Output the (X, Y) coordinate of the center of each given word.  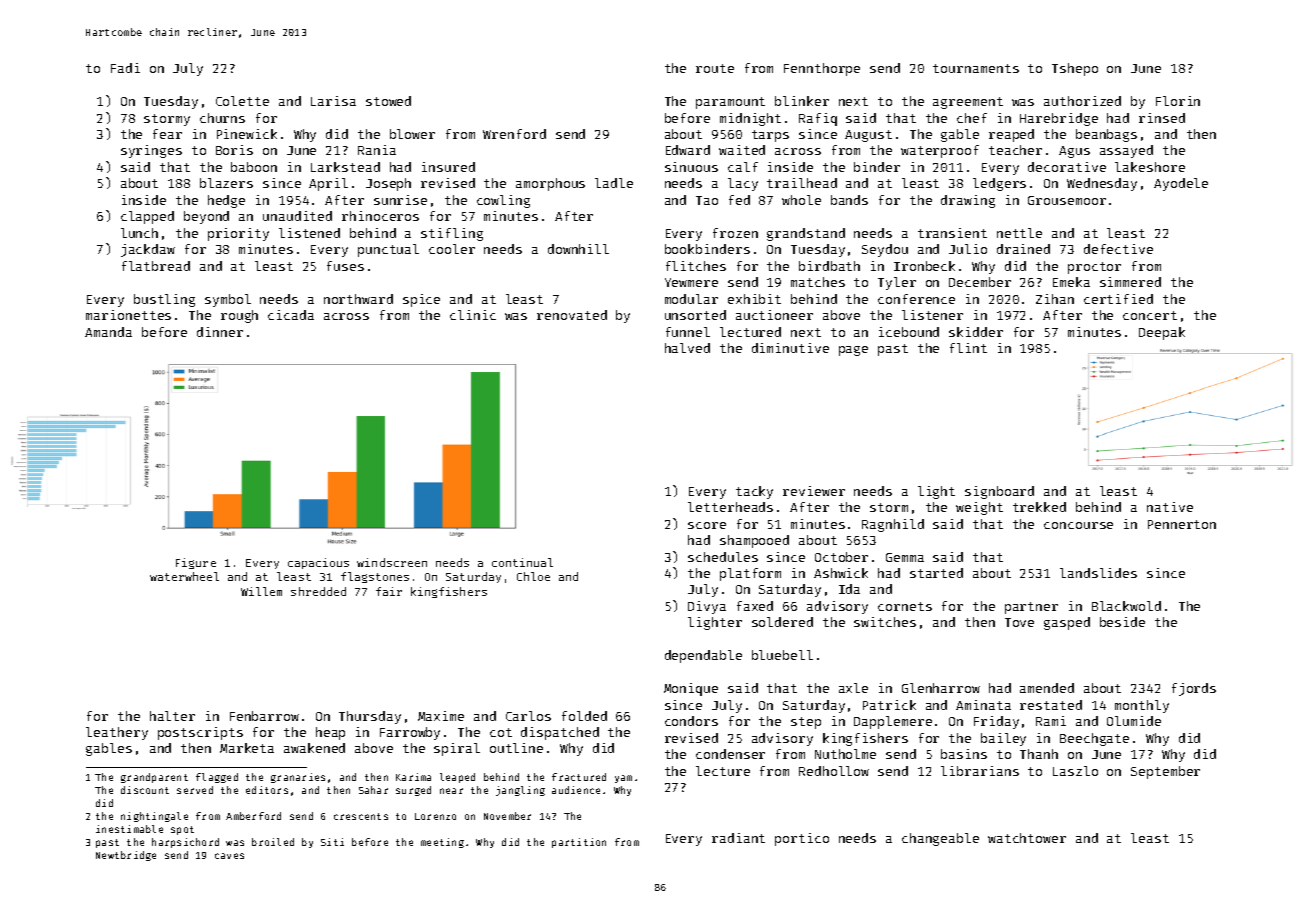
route (715, 68)
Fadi (125, 68)
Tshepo (1075, 69)
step (806, 723)
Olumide (1134, 721)
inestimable (129, 829)
